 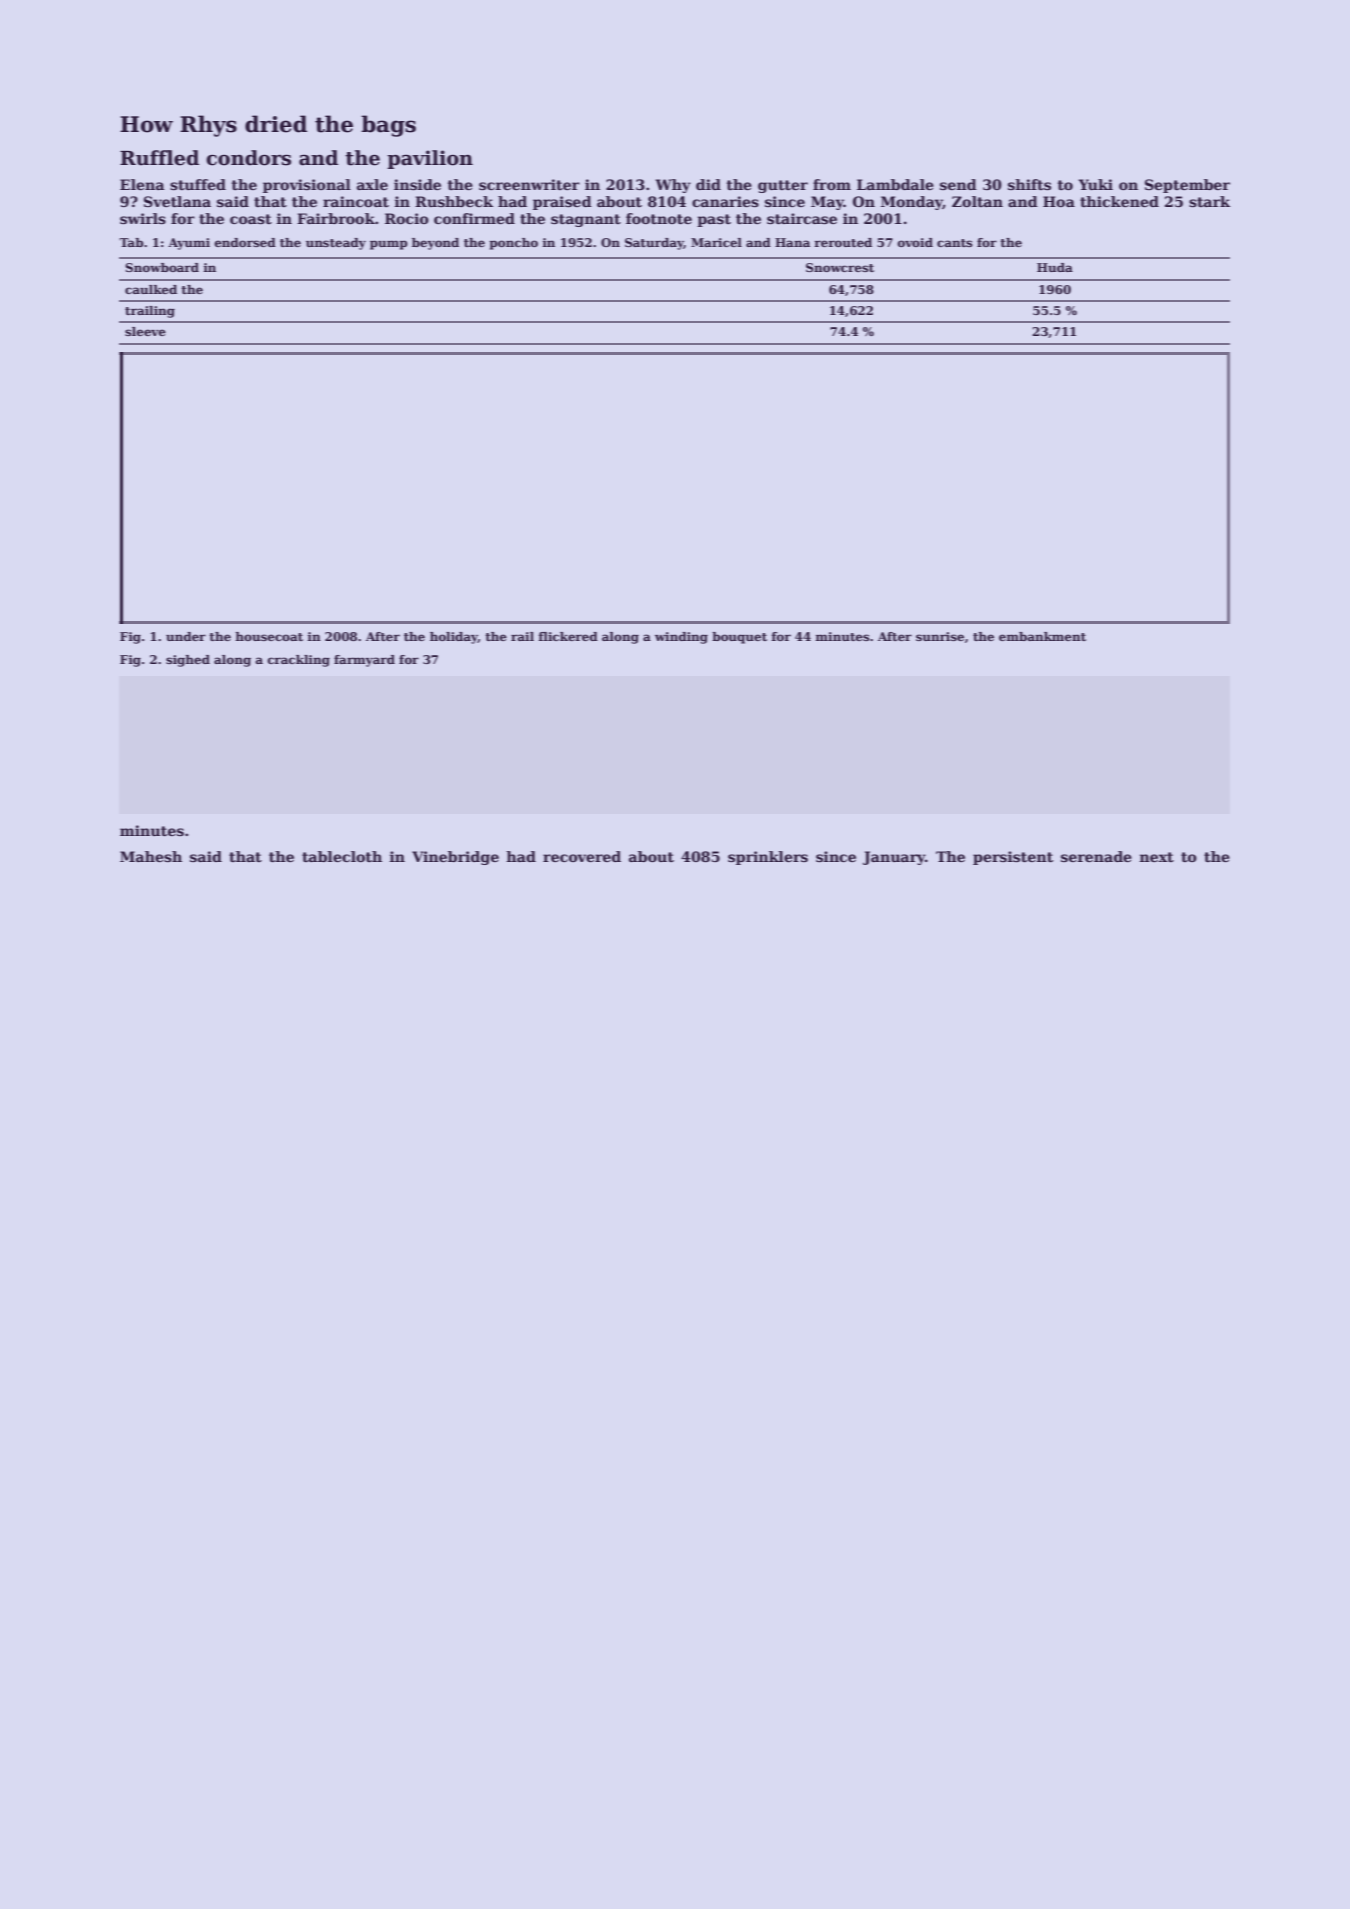 I want to click on praised, so click(x=562, y=203).
